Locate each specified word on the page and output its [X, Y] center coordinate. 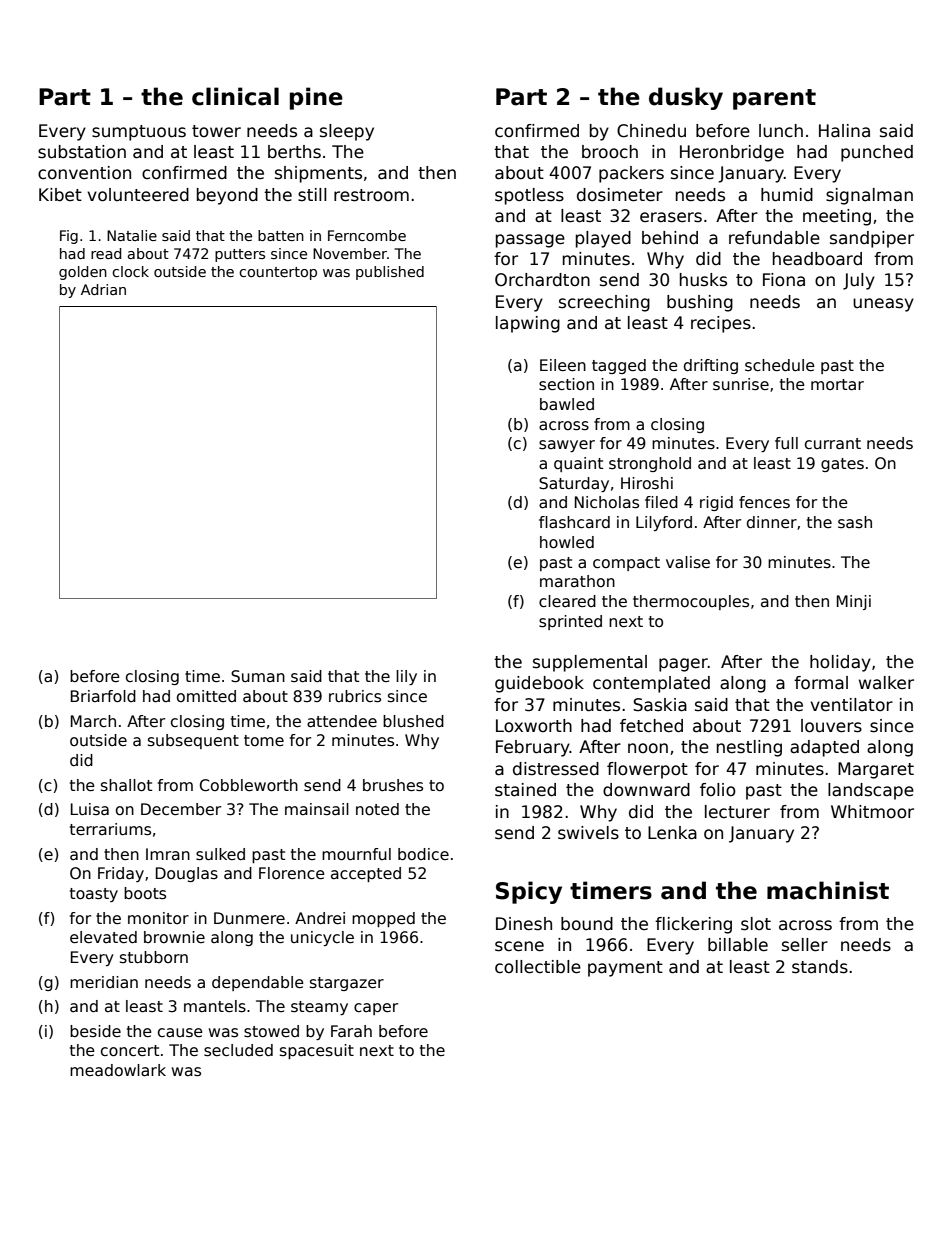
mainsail [317, 809]
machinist [828, 890]
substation [82, 152]
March [93, 721]
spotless [529, 196]
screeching [604, 303]
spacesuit [317, 1051]
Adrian [103, 289]
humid [787, 195]
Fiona [784, 280]
